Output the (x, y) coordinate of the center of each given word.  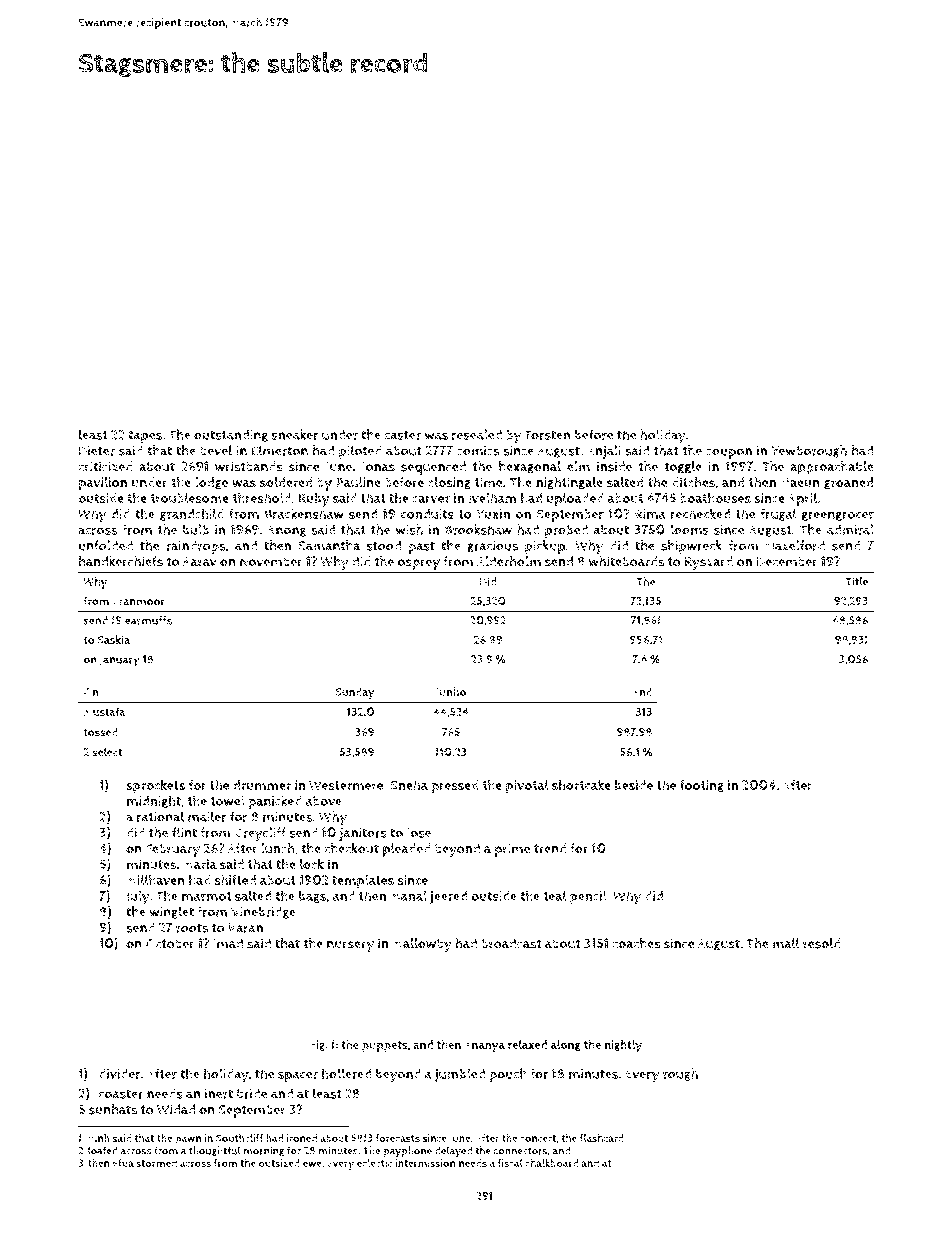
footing (702, 786)
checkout (351, 848)
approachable (832, 468)
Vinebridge (263, 912)
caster (402, 435)
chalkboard (551, 1163)
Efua (123, 1163)
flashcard (602, 1138)
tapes (145, 436)
